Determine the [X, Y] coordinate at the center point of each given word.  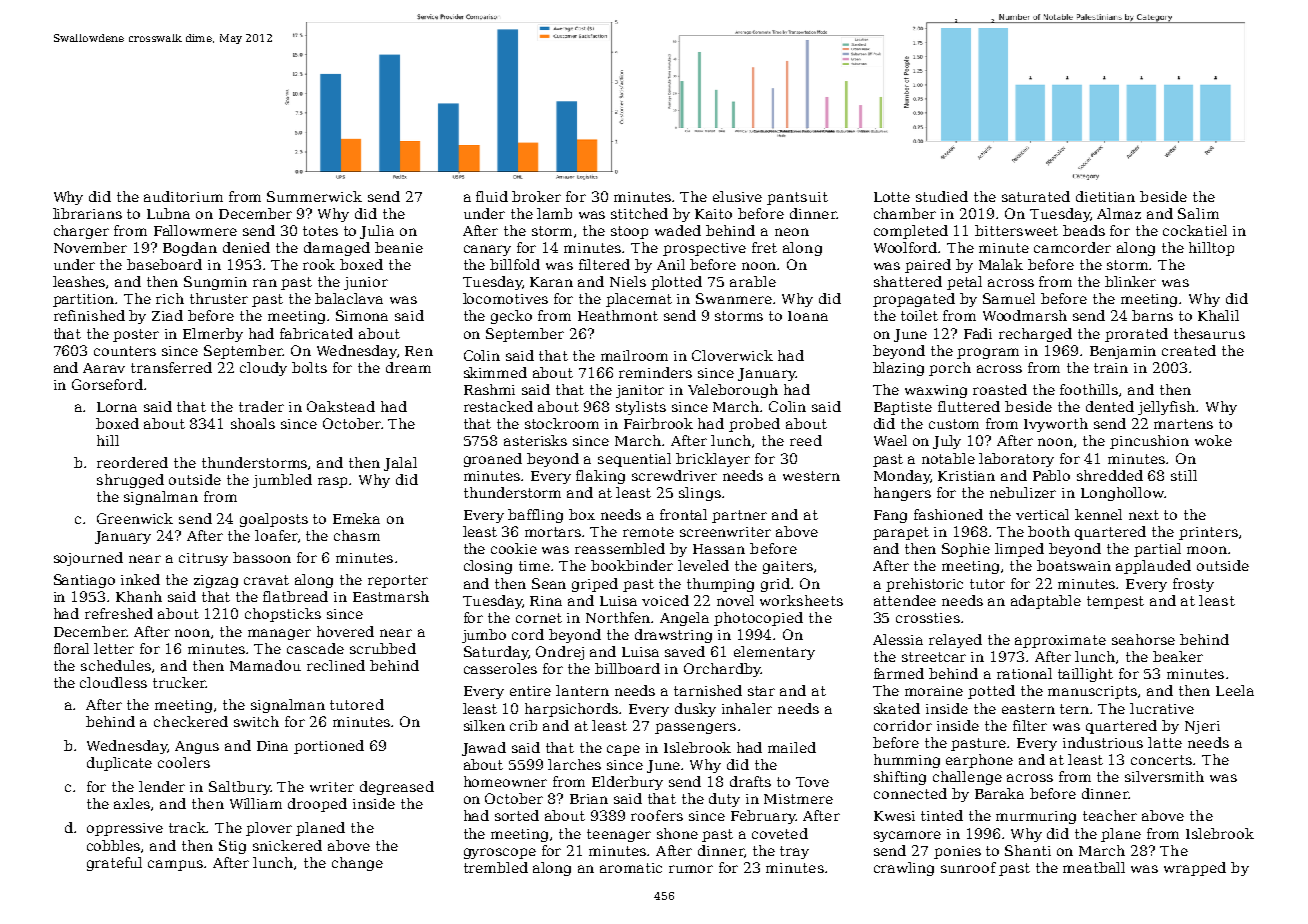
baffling [535, 516]
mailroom [634, 355]
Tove [812, 782]
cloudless [113, 682]
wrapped [1195, 869]
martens [1183, 424]
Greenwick [135, 518]
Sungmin [215, 283]
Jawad [484, 749]
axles [132, 803]
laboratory [1016, 460]
